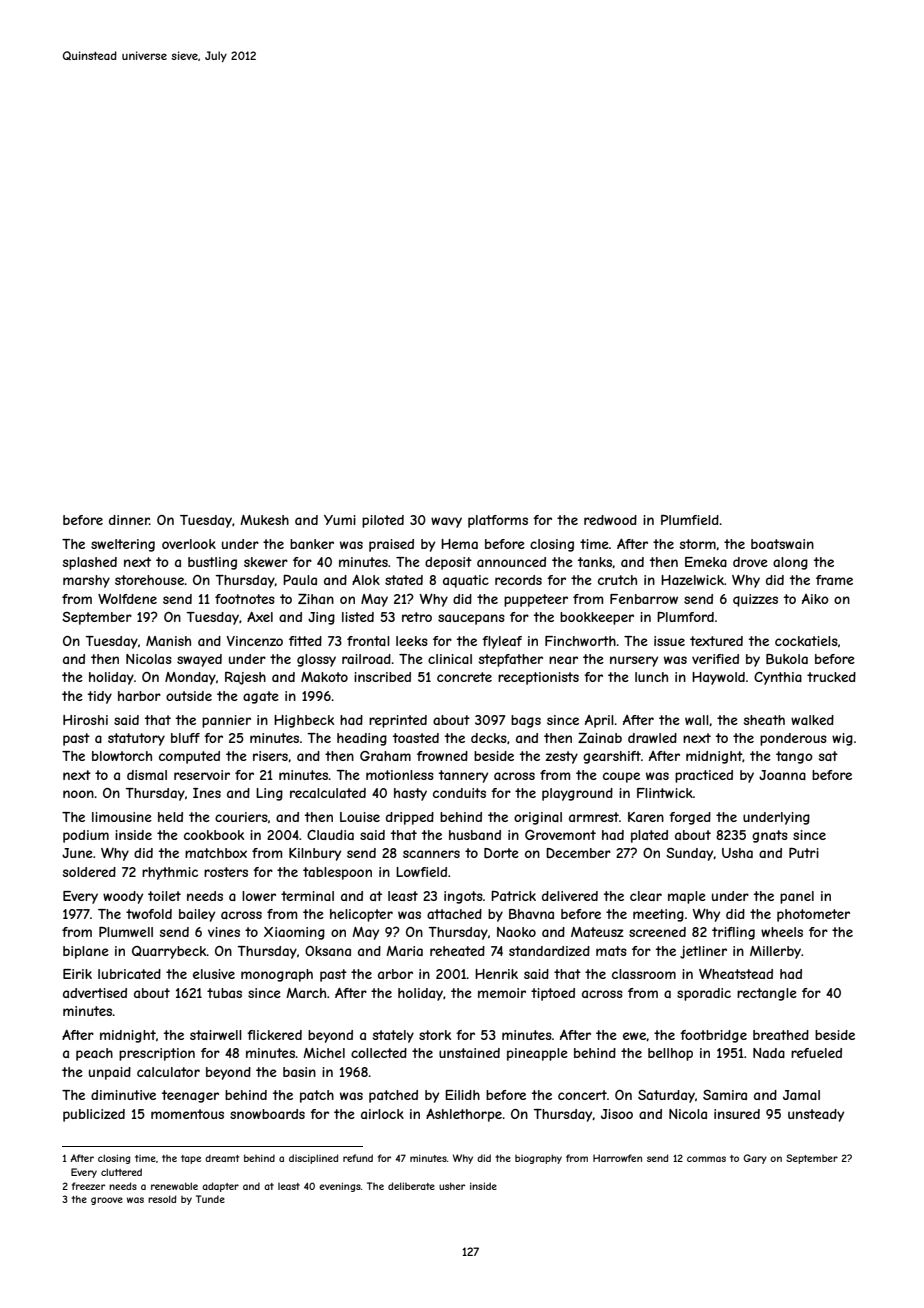  I want to click on dinner, so click(129, 520).
